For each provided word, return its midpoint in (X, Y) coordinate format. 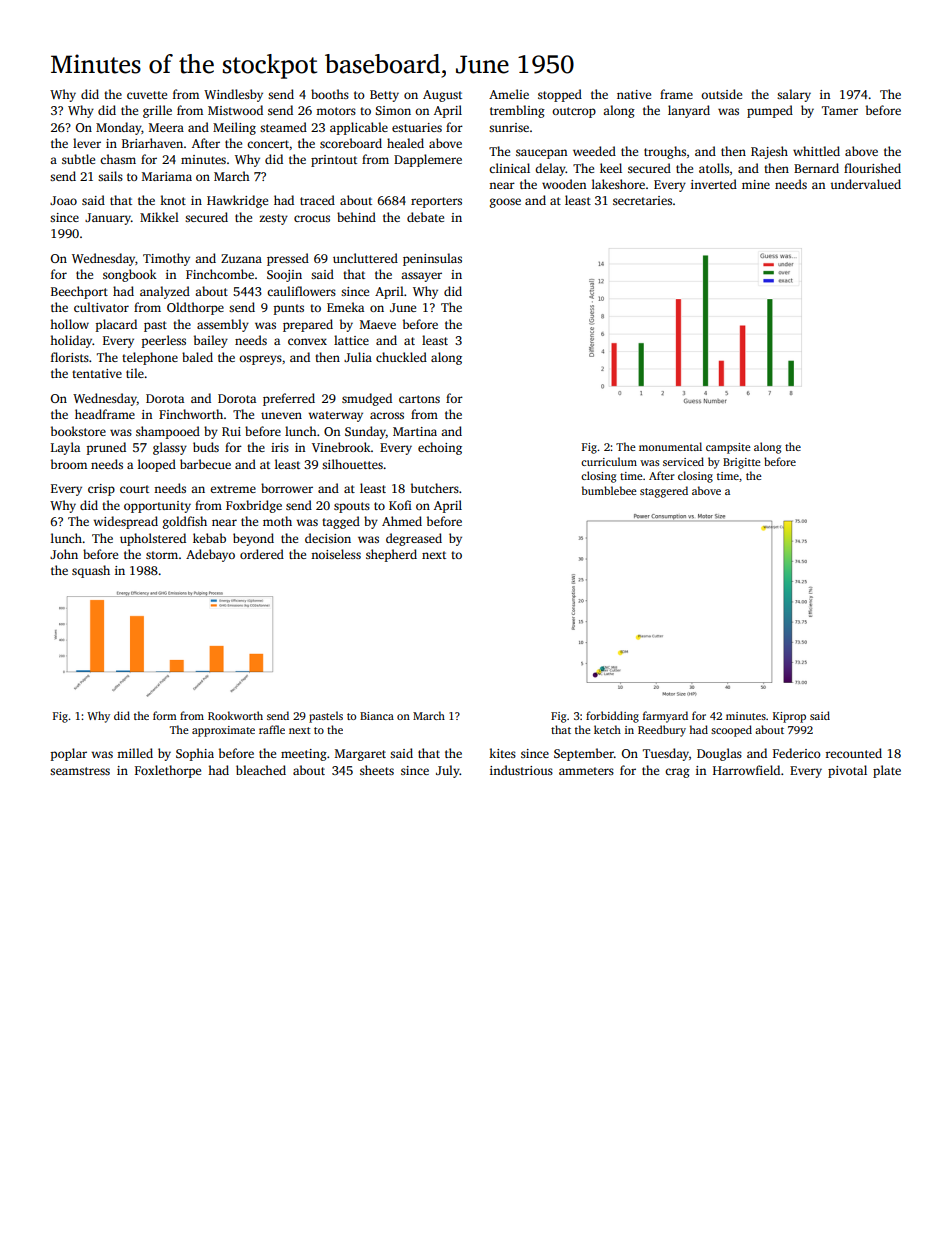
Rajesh (769, 152)
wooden (564, 184)
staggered (664, 492)
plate (887, 771)
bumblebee (609, 490)
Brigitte (742, 463)
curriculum (609, 461)
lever (87, 143)
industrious (521, 770)
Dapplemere (428, 160)
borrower (287, 488)
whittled (816, 151)
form (165, 715)
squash (91, 571)
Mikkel (159, 217)
